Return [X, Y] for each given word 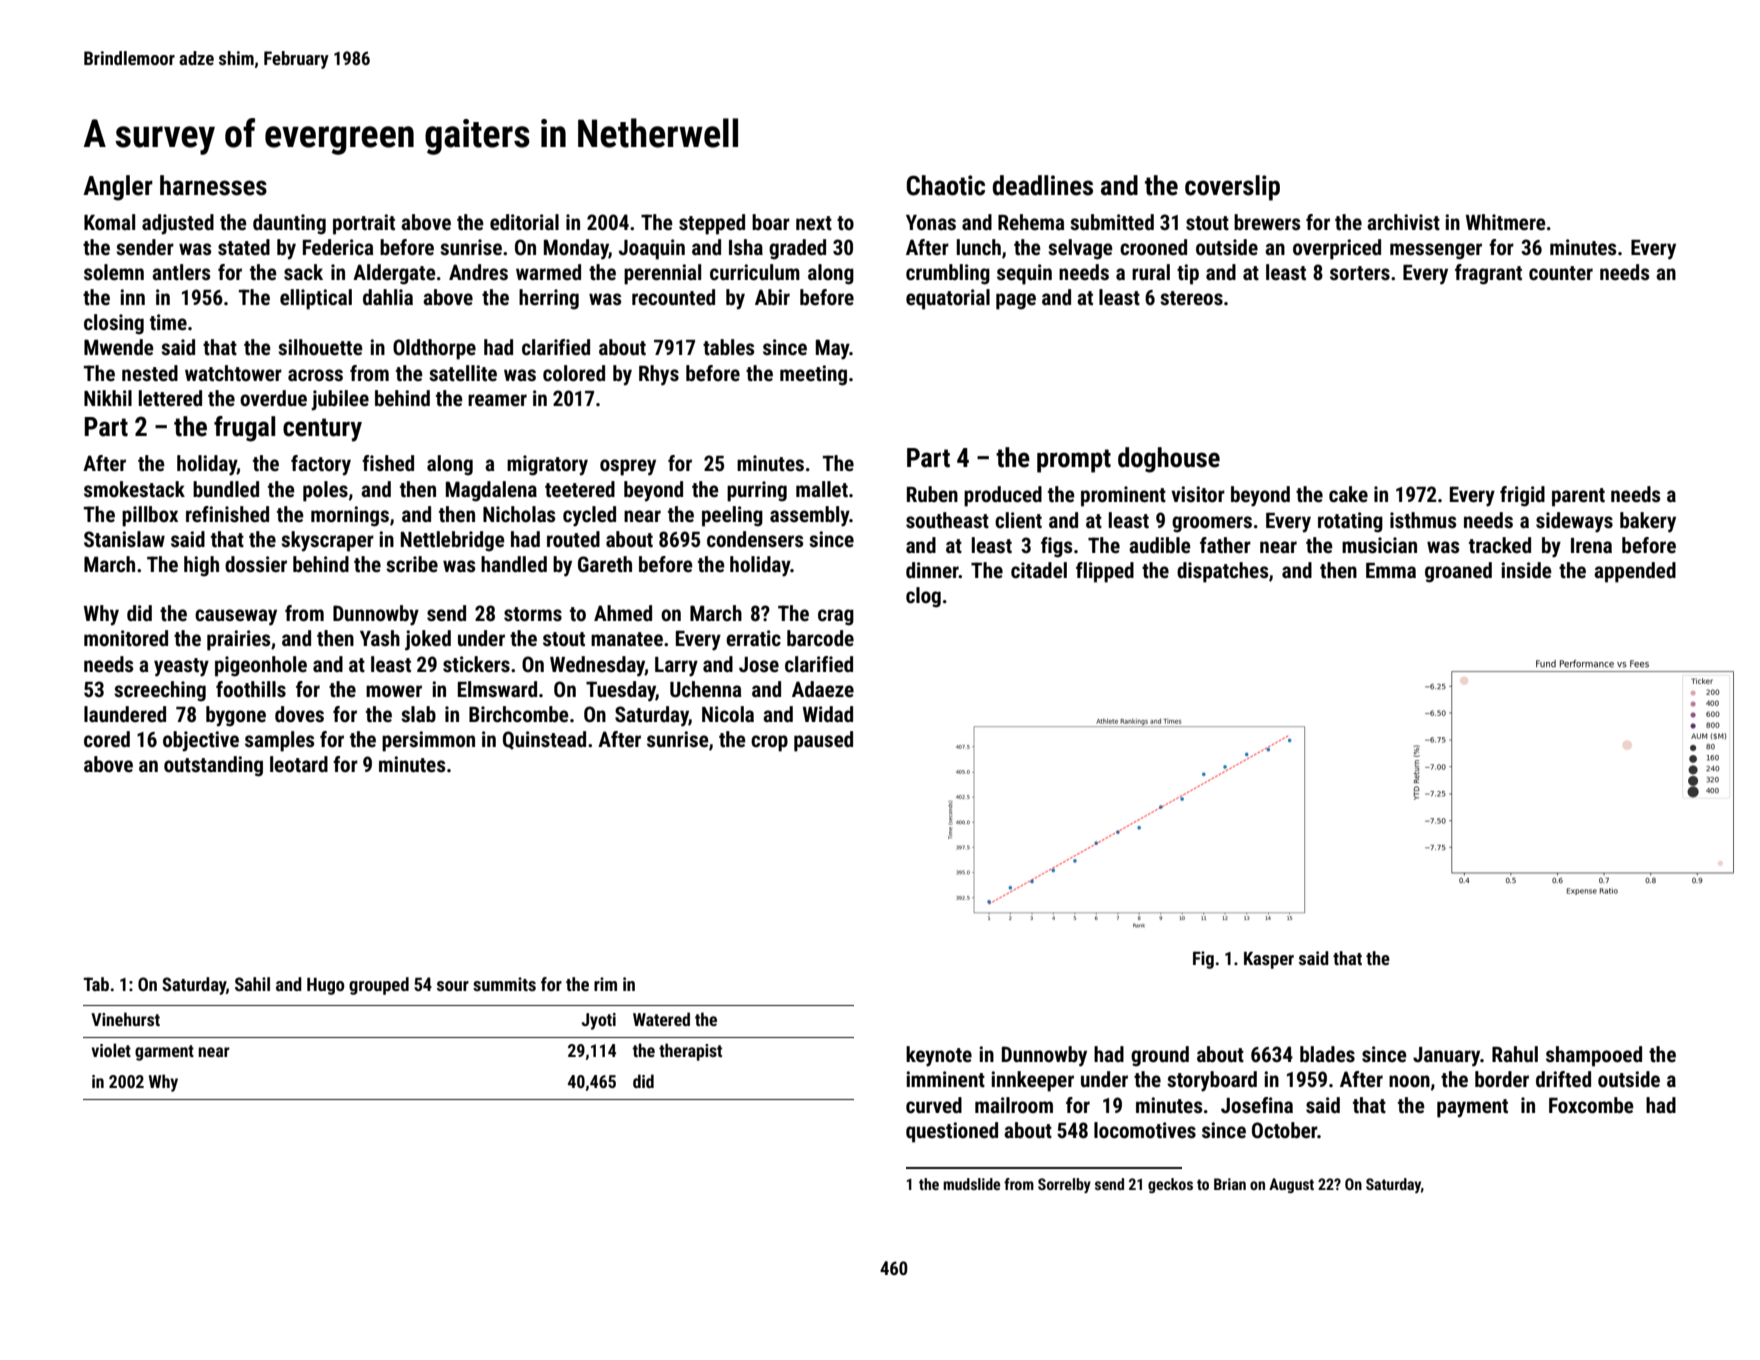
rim [605, 984]
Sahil [252, 984]
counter [1561, 273]
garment [164, 1053]
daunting [289, 224]
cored [107, 739]
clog [923, 597]
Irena [1591, 546]
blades [1327, 1054]
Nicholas [519, 514]
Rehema [1031, 222]
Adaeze [823, 689]
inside [1526, 570]
